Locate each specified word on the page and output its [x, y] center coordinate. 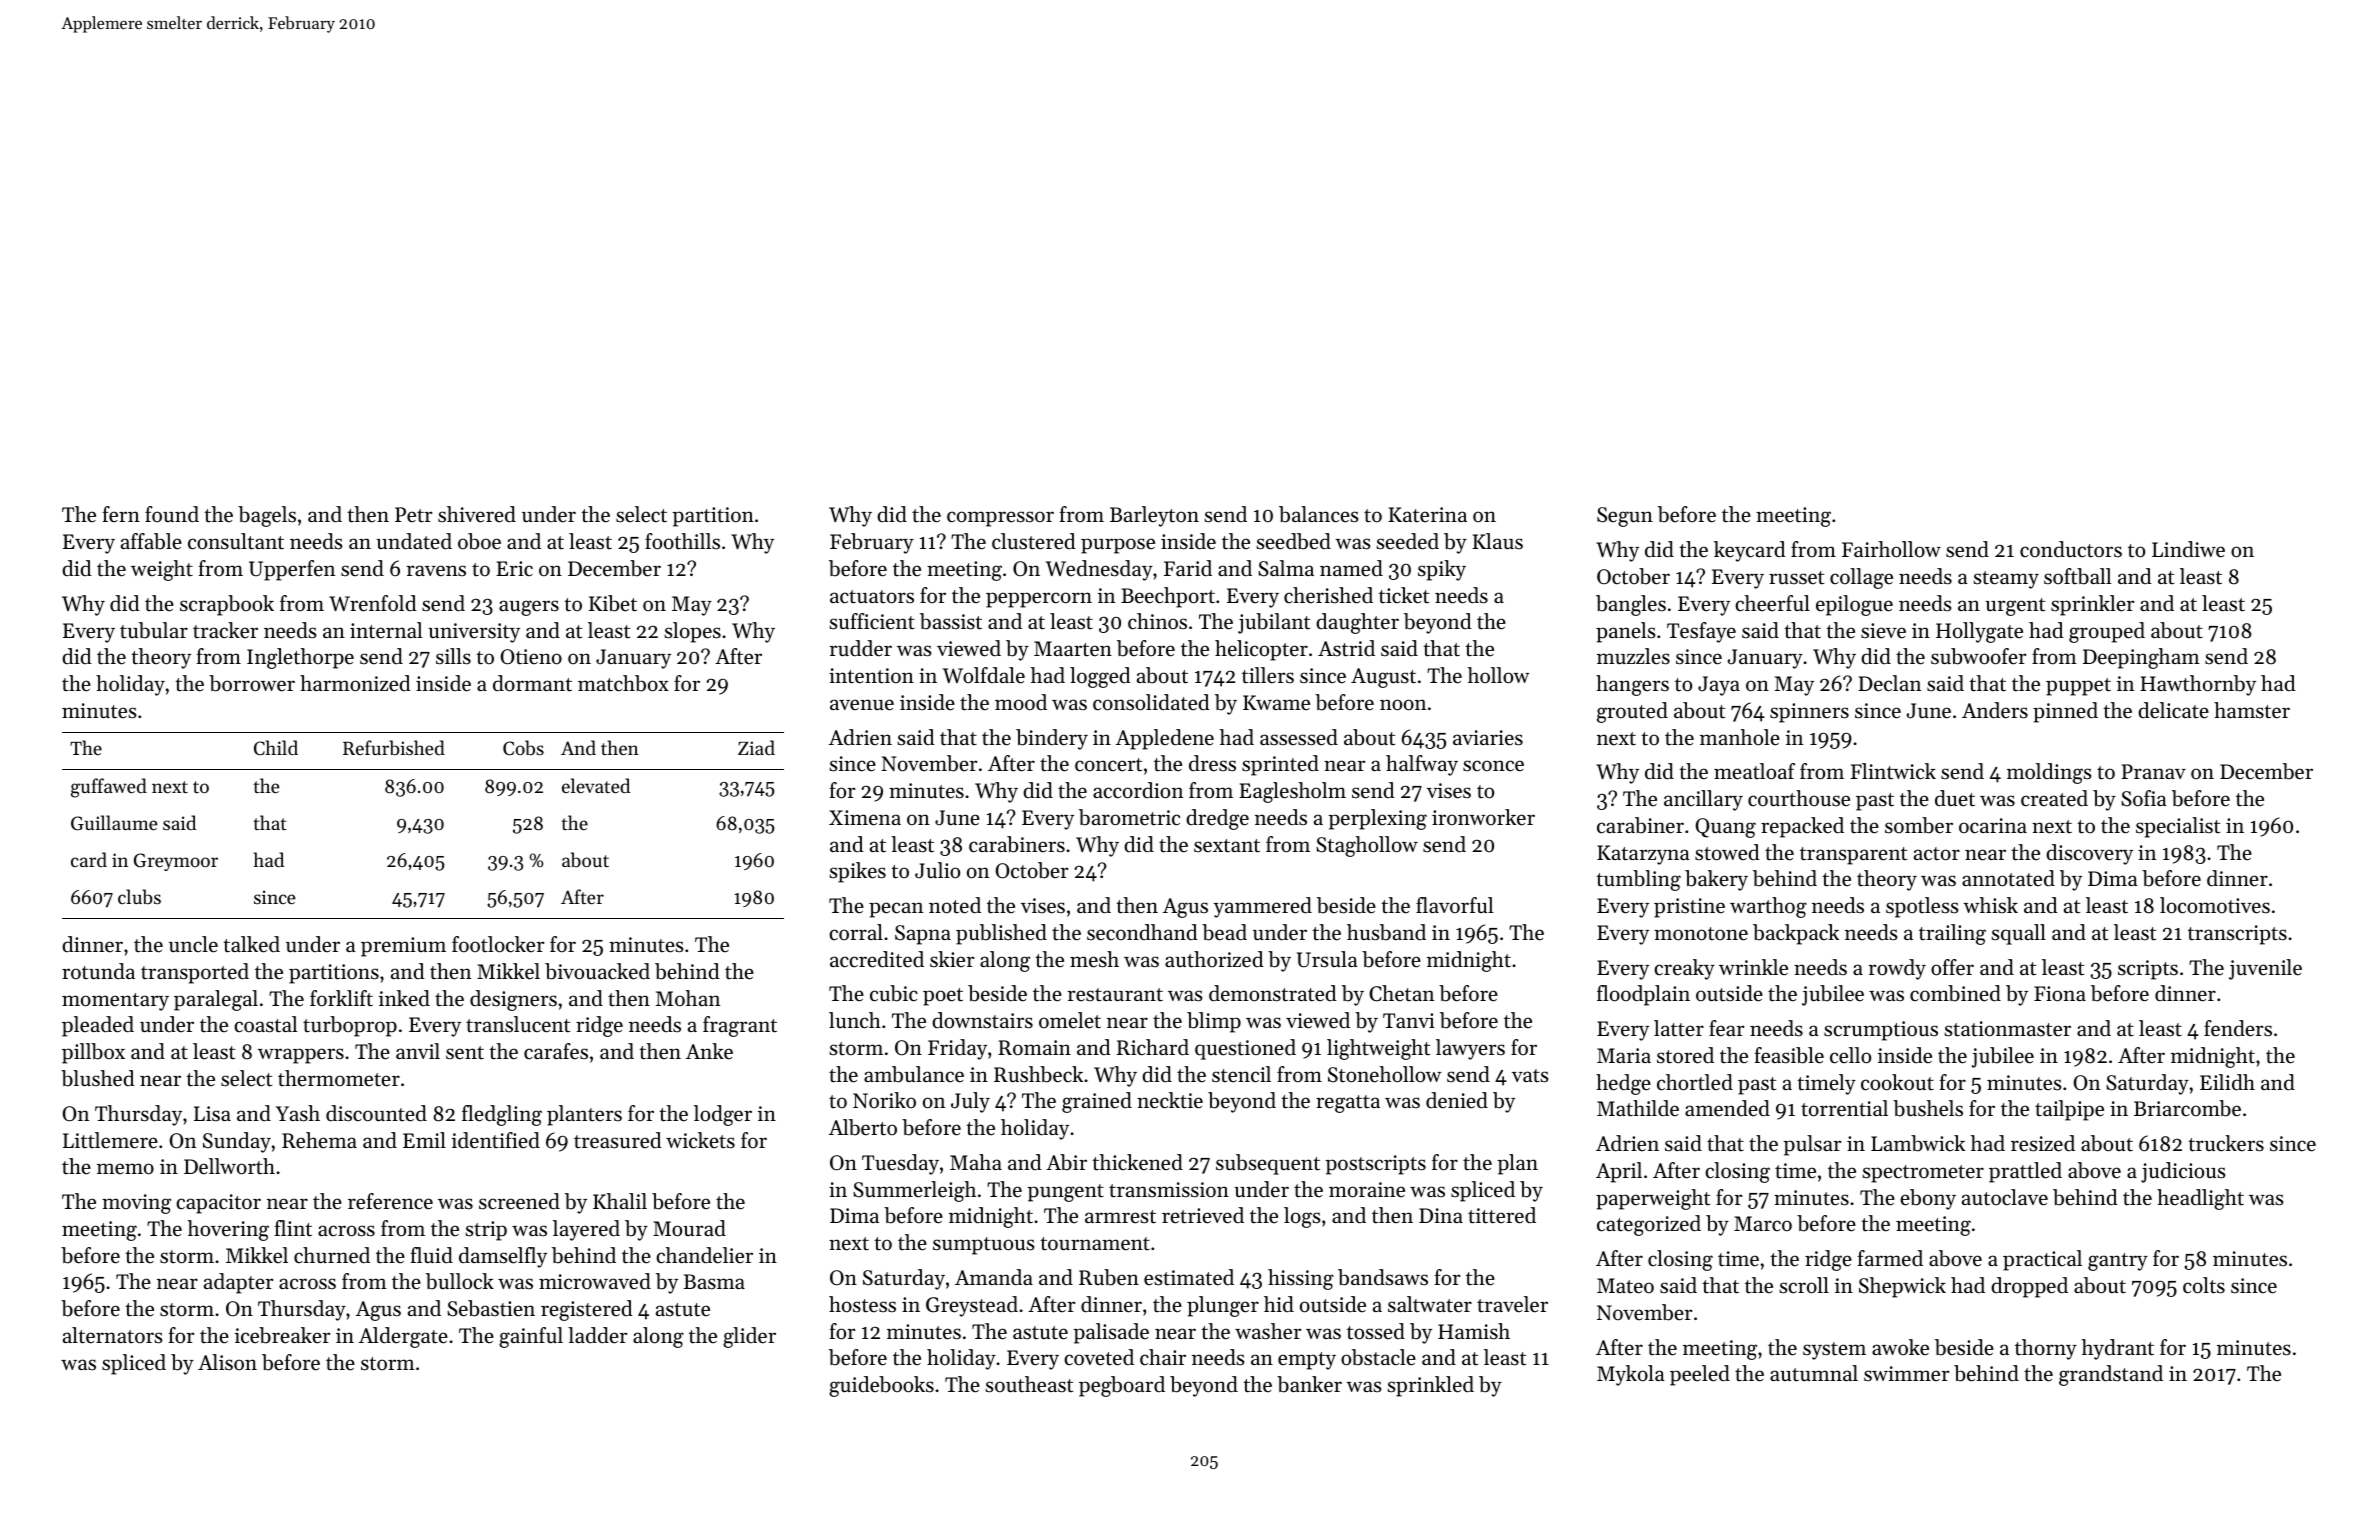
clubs [139, 896]
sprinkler [2092, 605]
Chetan [1401, 993]
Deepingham [2141, 658]
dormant [532, 683]
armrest [1120, 1217]
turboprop [350, 1026]
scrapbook [227, 605]
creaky [1684, 969]
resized [2043, 1143]
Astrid [1346, 648]
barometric [1129, 817]
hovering [228, 1230]
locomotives [2215, 905]
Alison [227, 1362]
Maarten [1073, 649]
